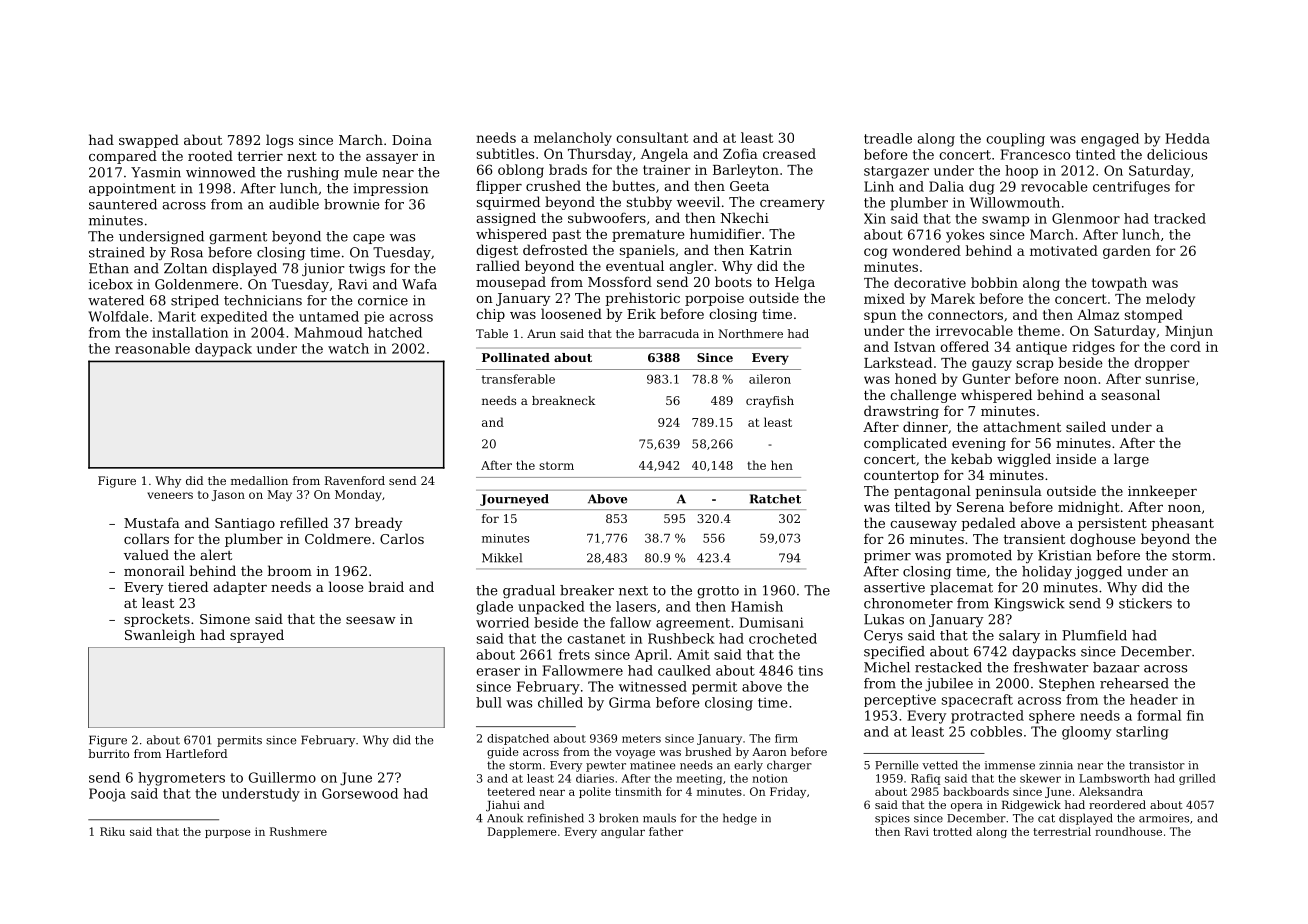  What do you see at coordinates (789, 153) in the image?
I see `creased` at bounding box center [789, 153].
